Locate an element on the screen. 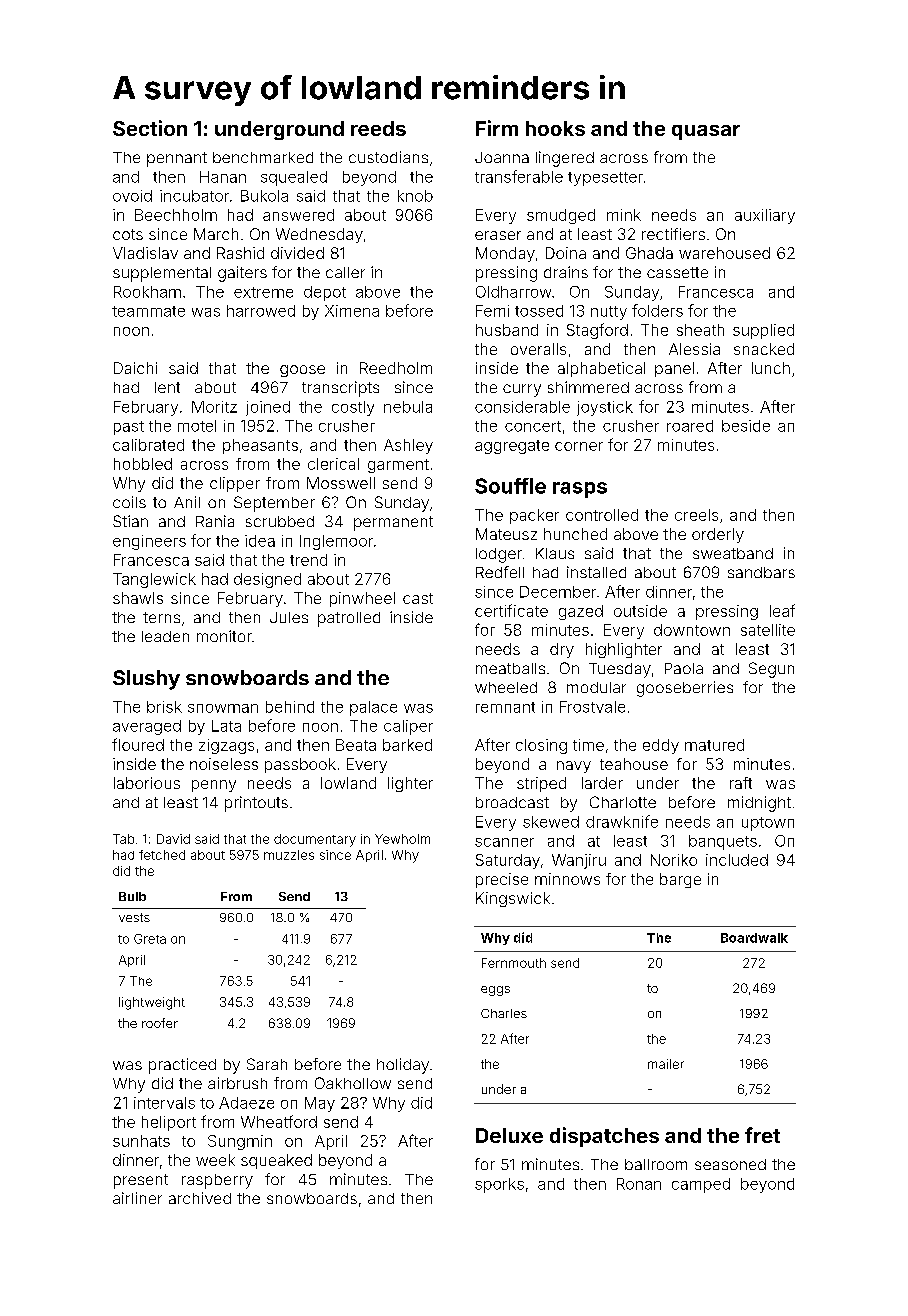  pinwheel is located at coordinates (362, 599).
